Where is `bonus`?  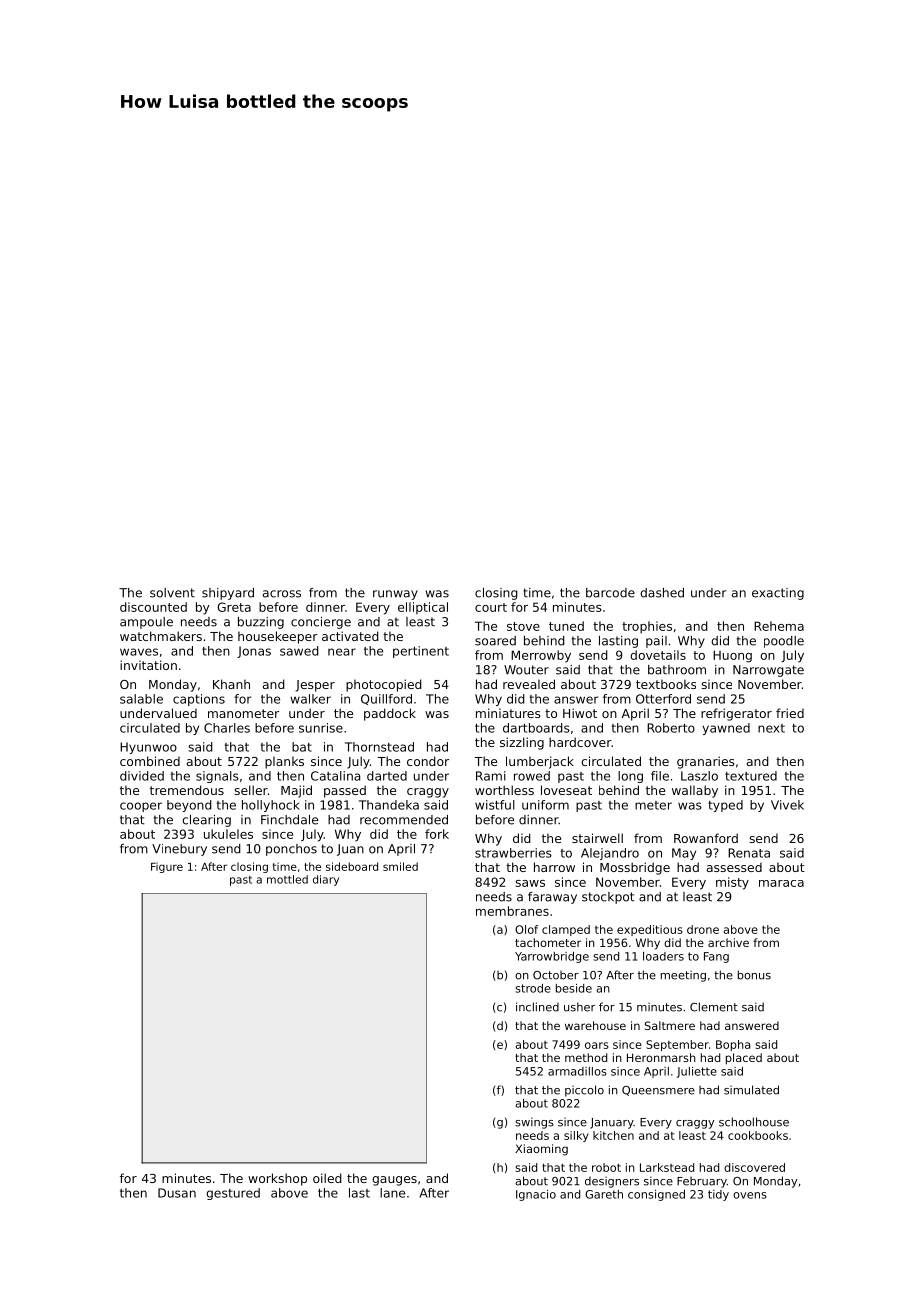
bonus is located at coordinates (754, 975).
